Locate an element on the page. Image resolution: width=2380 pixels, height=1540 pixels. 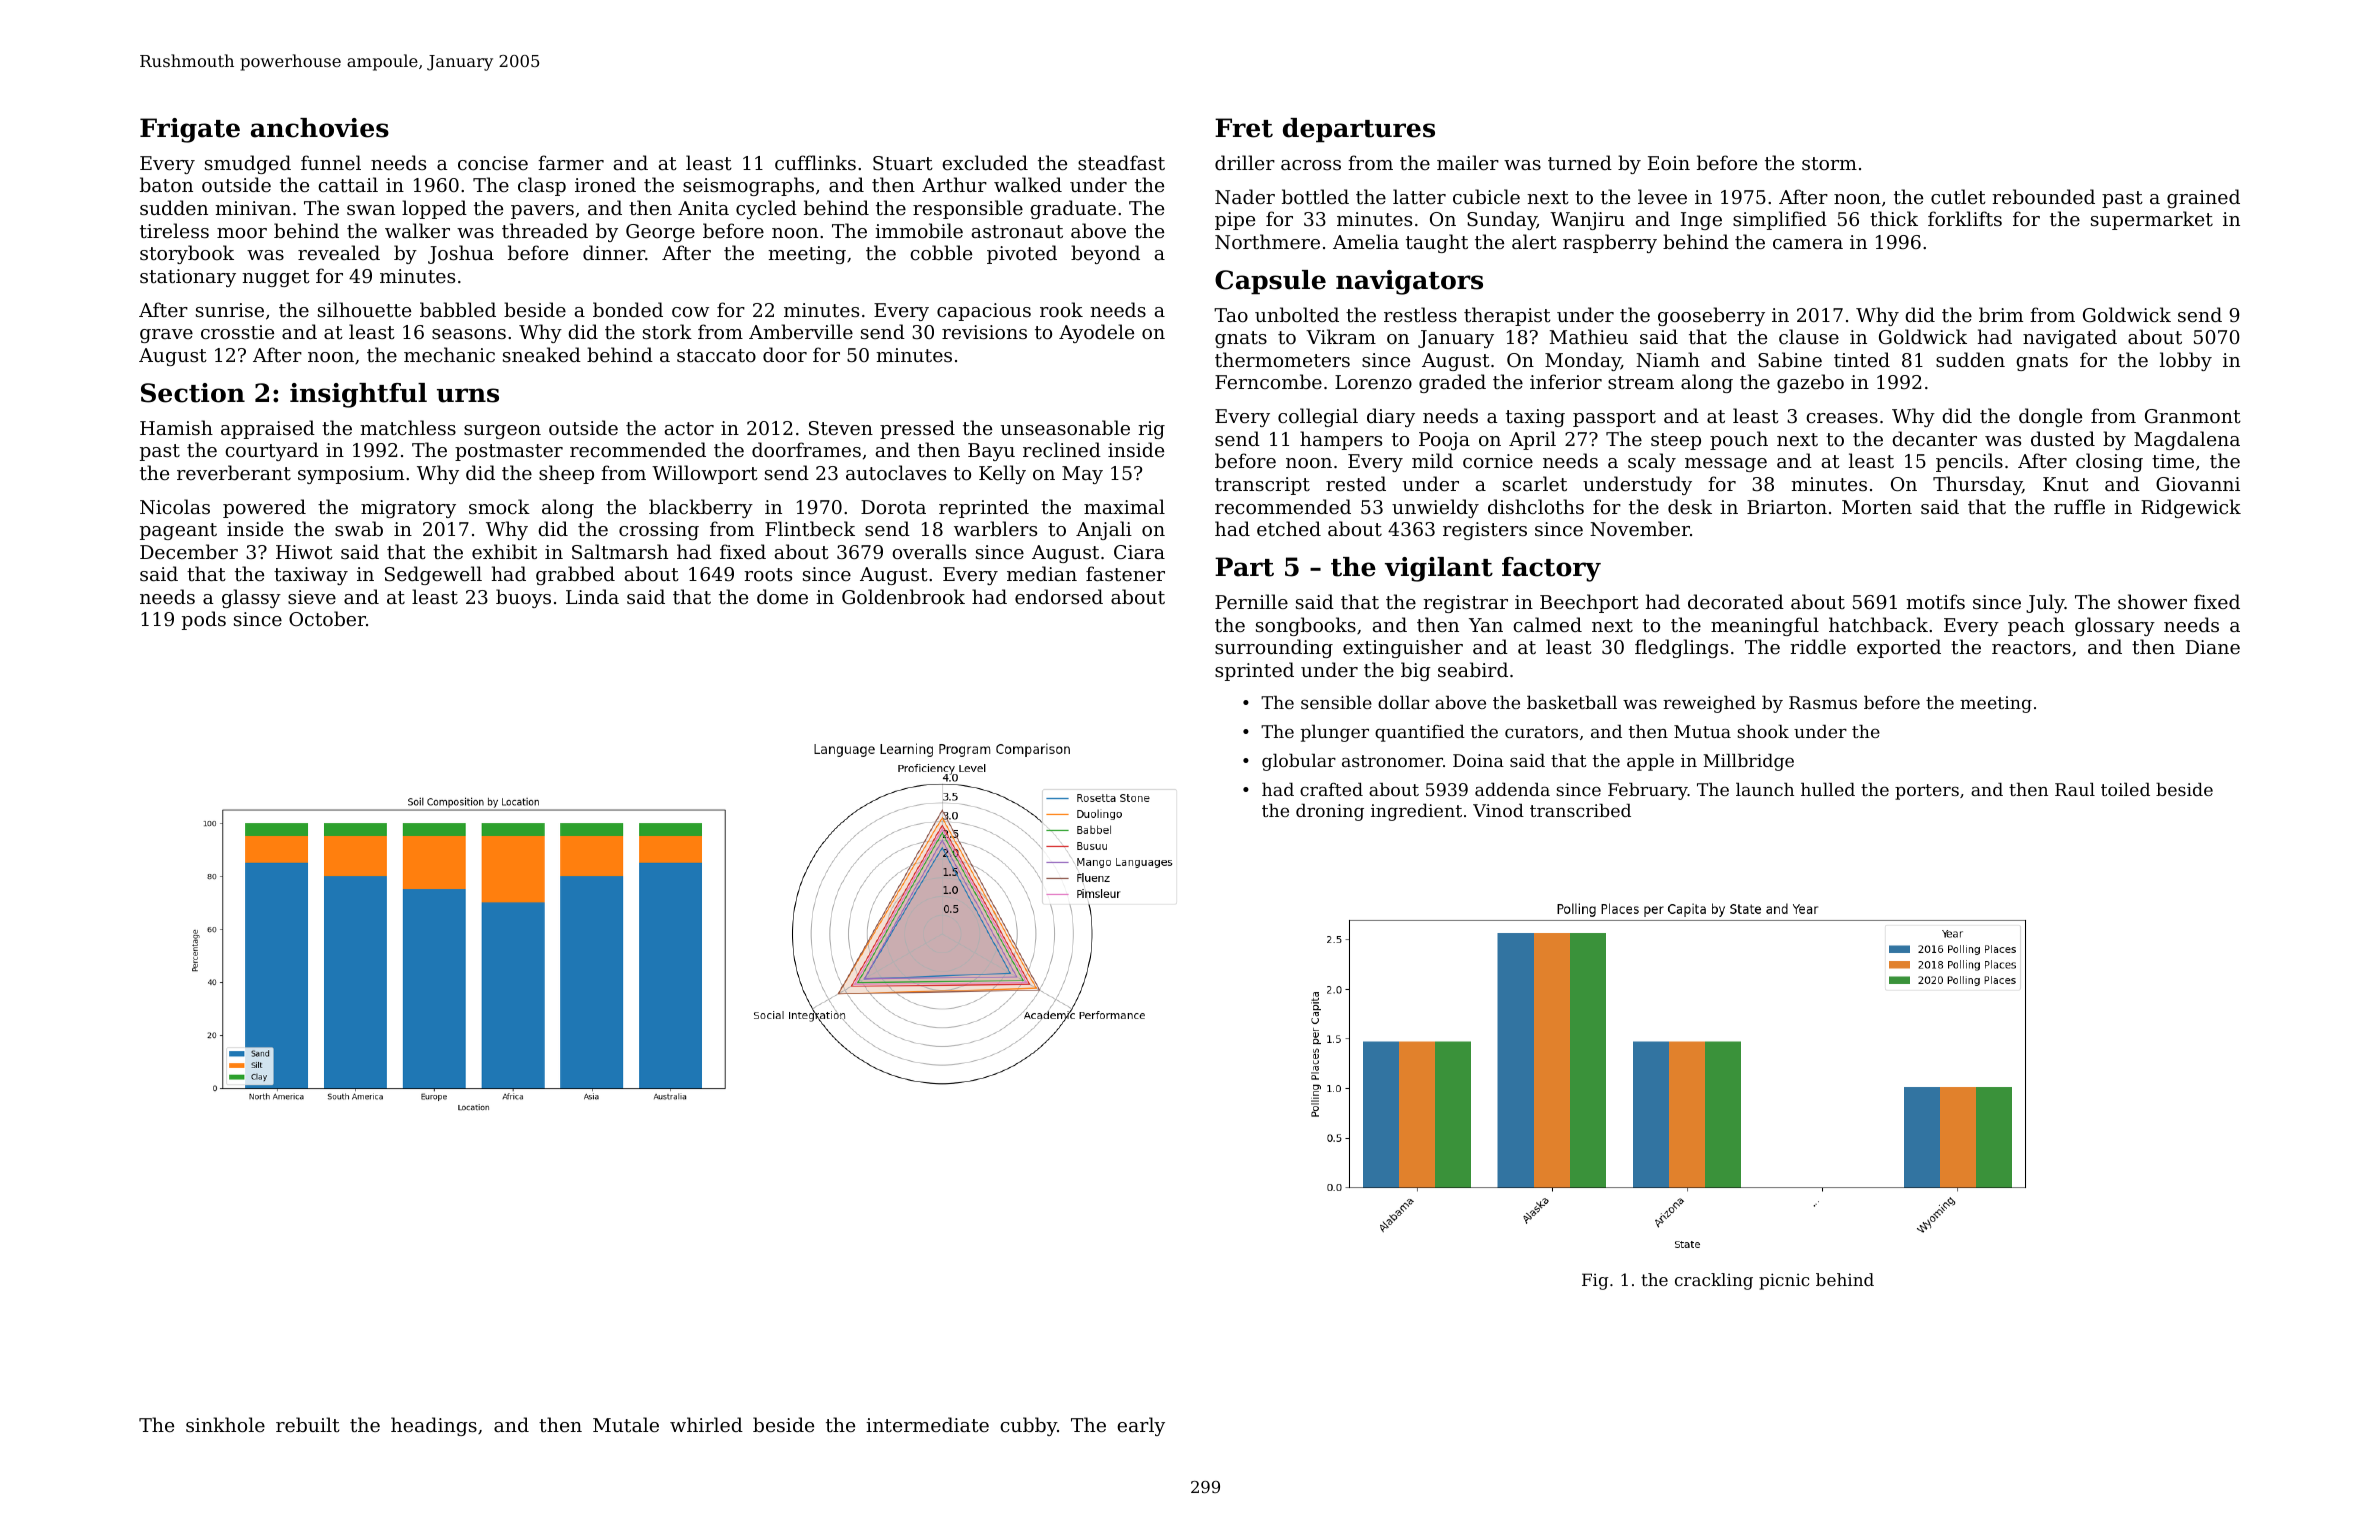
sinkhole is located at coordinates (225, 1424).
